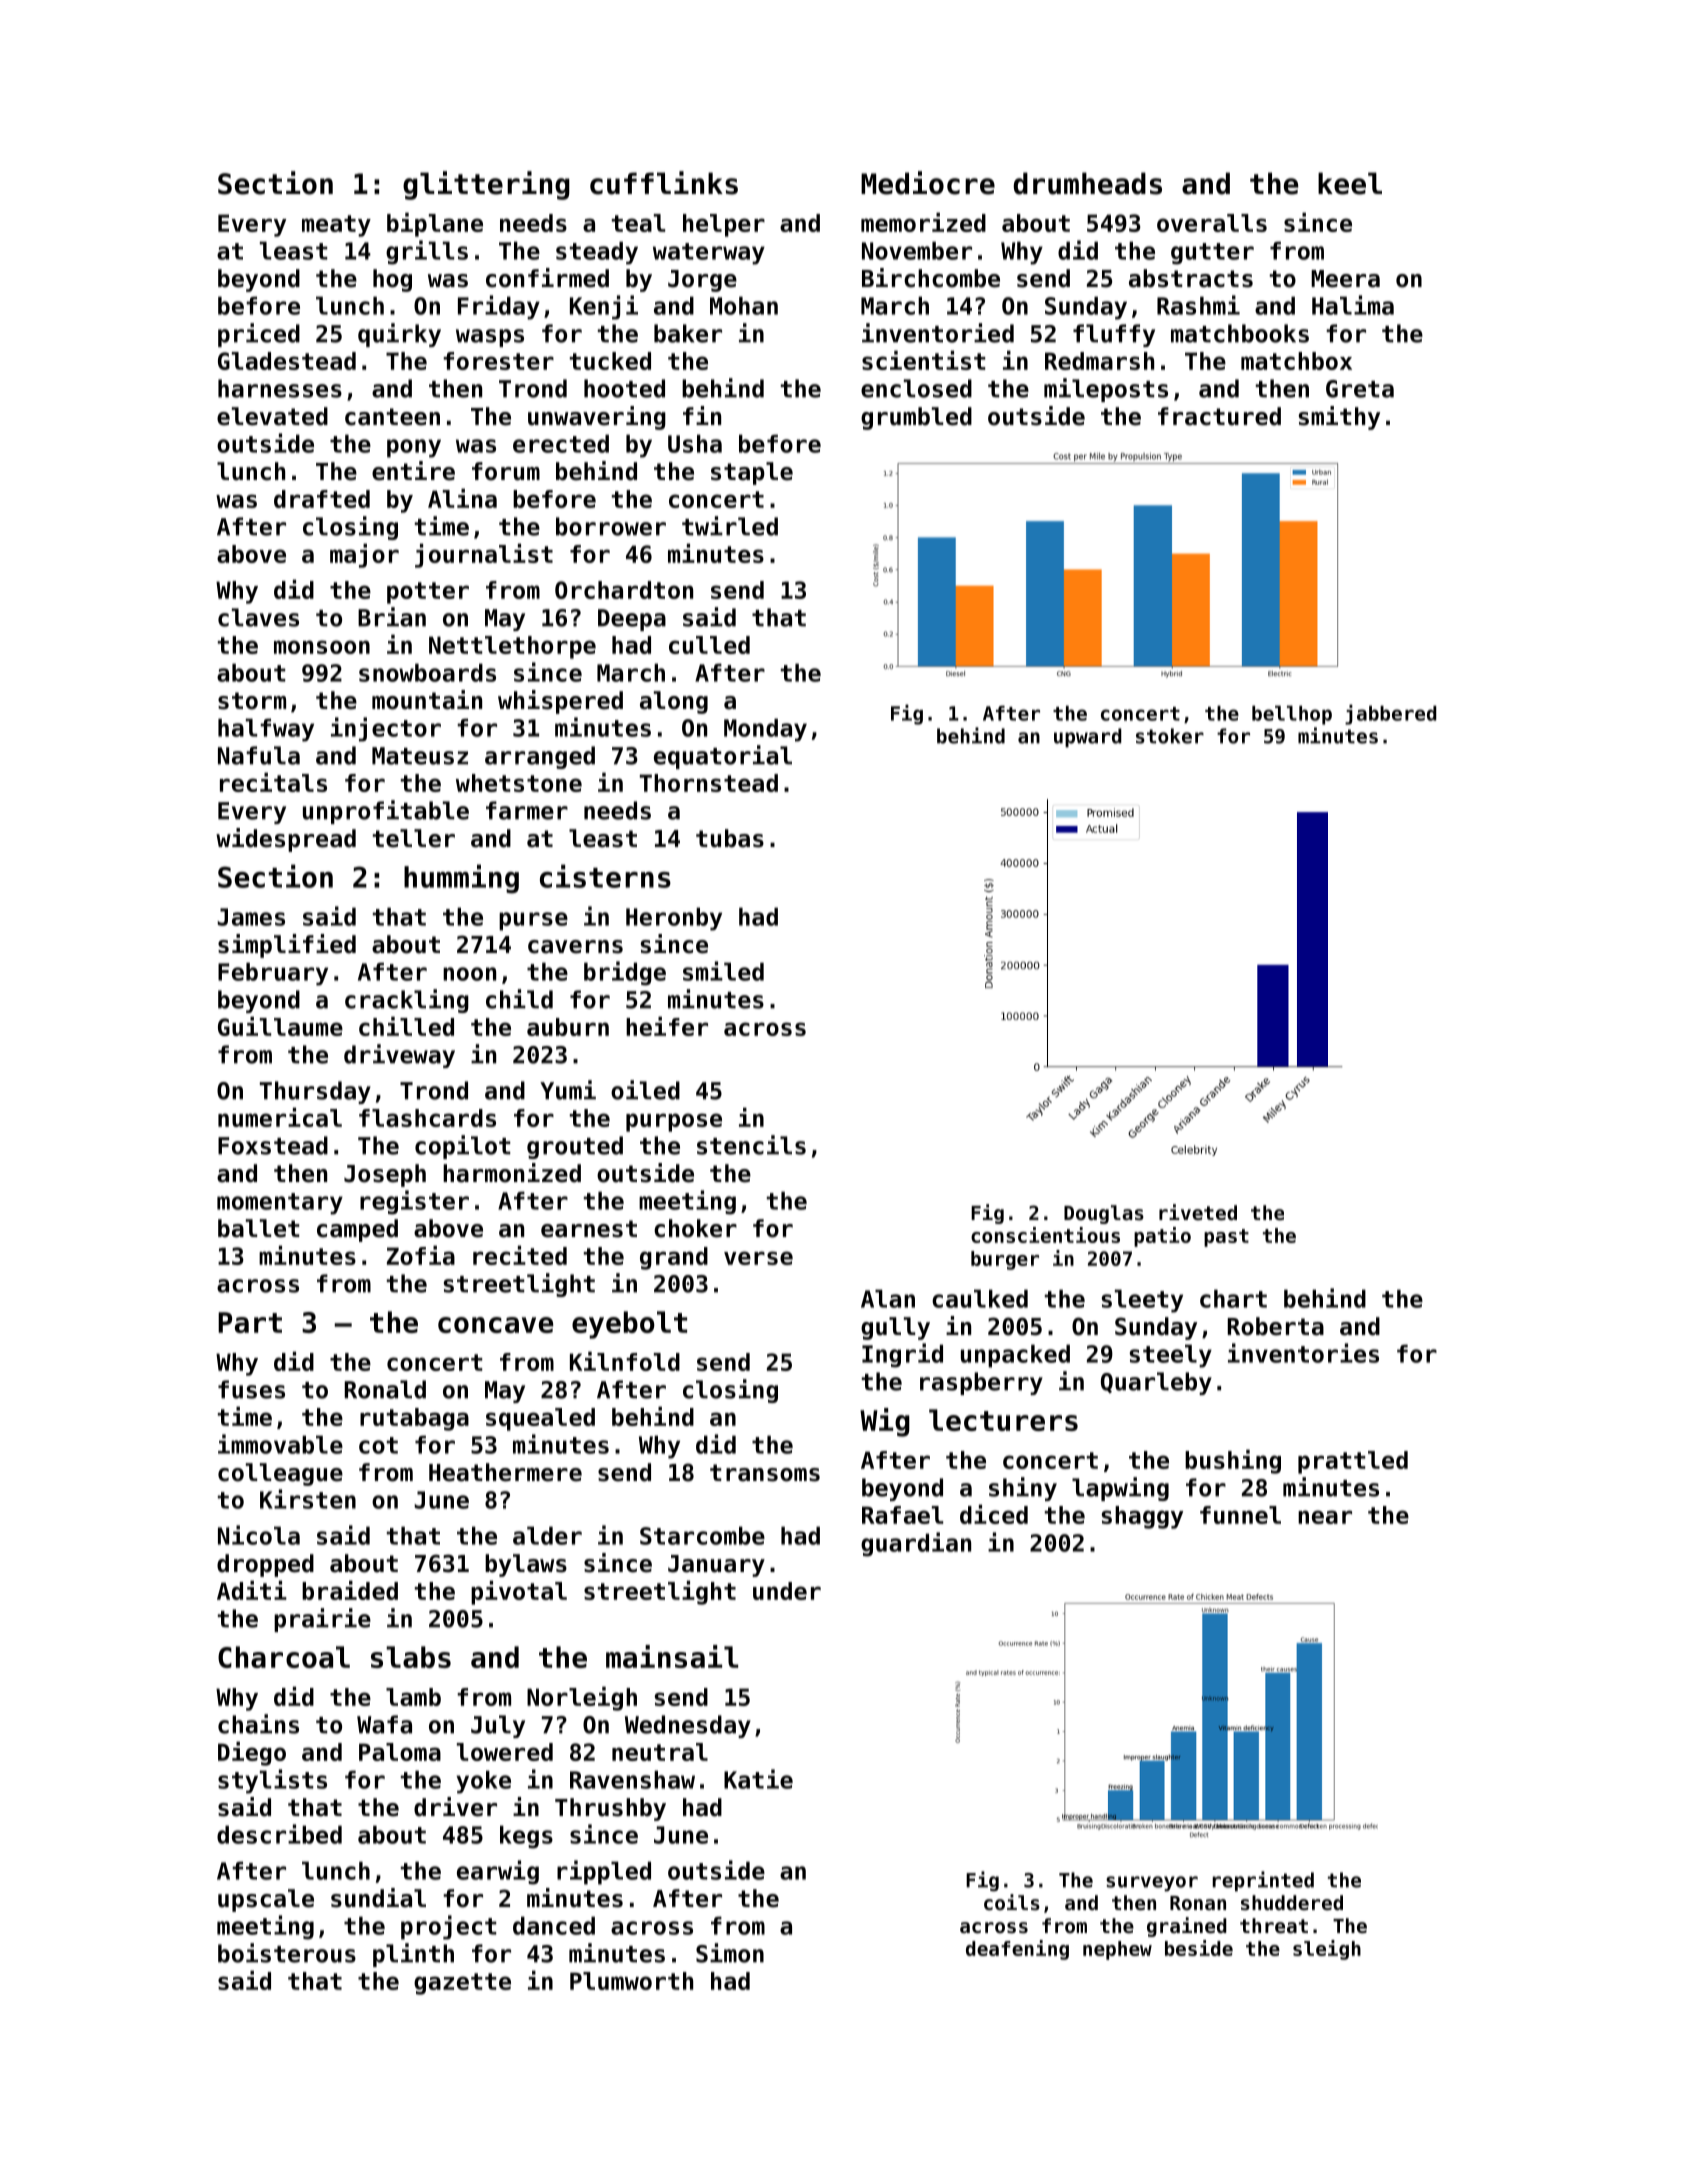 The height and width of the document is (2178, 1683). What do you see at coordinates (1325, 1517) in the document?
I see `near` at bounding box center [1325, 1517].
